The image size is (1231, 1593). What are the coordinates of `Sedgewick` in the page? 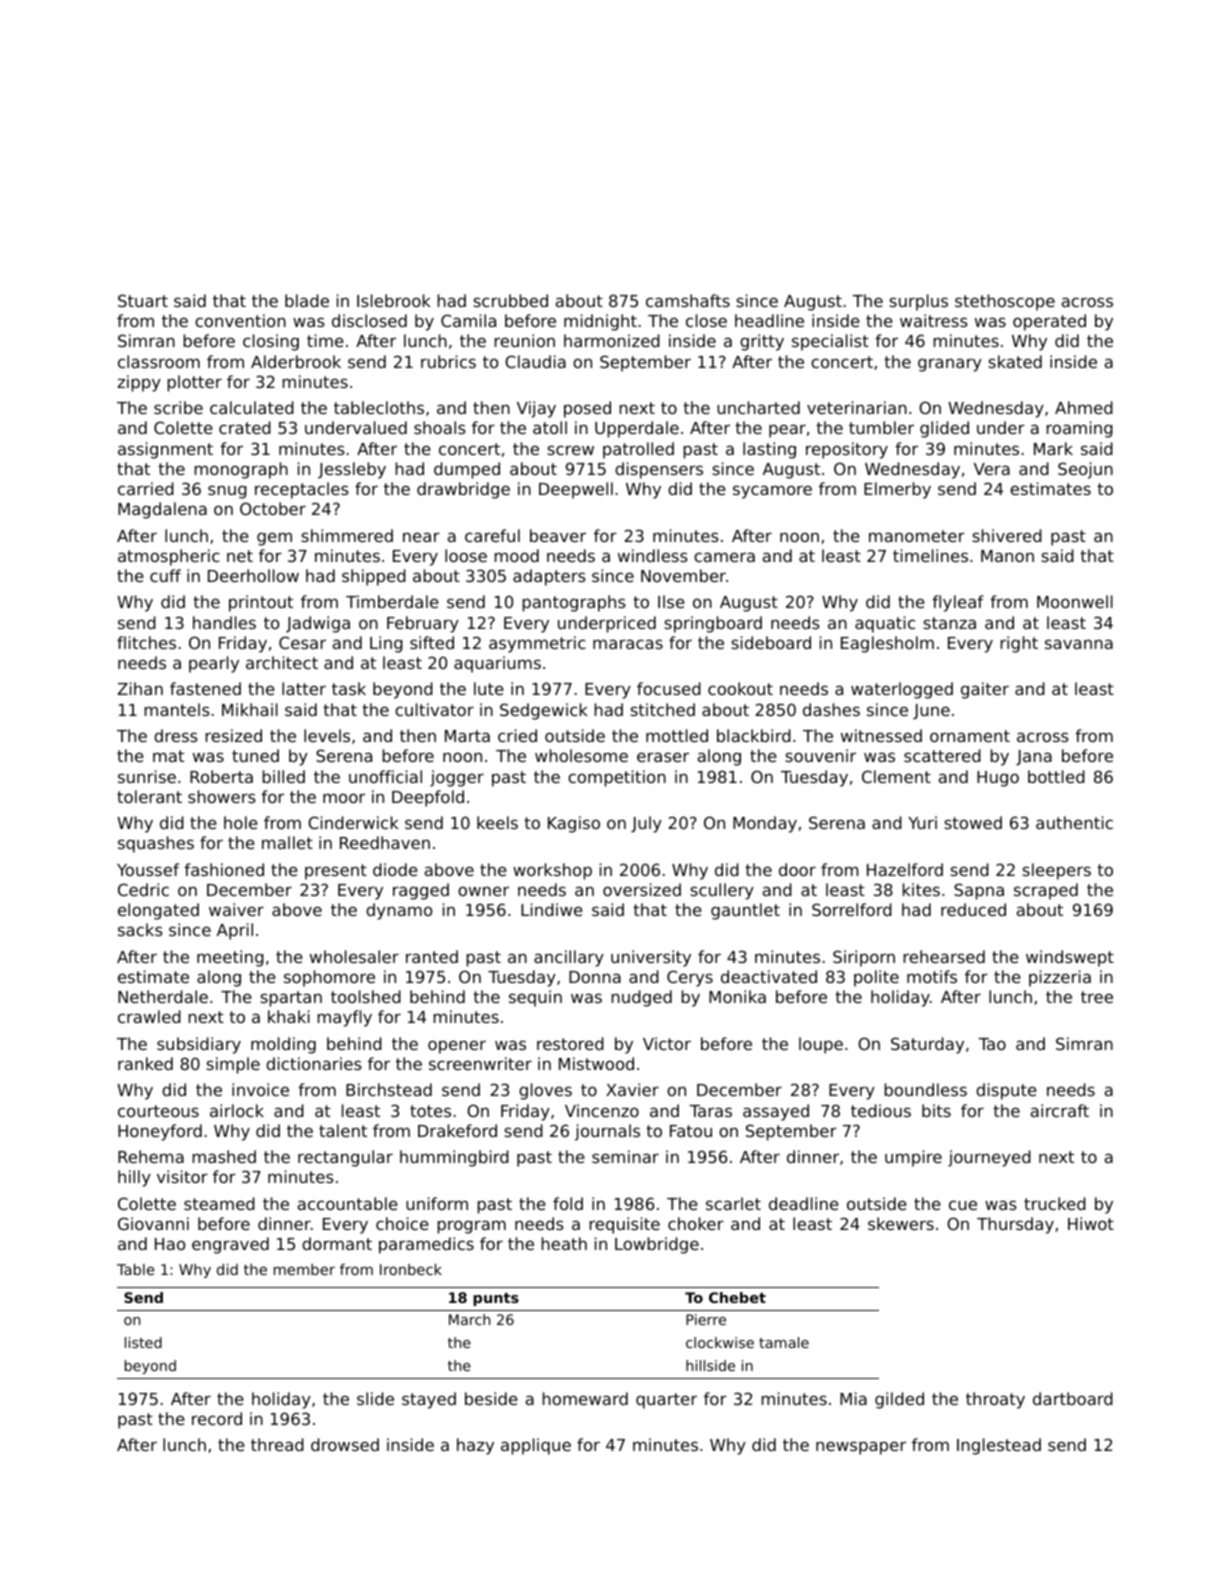 It's located at (544, 711).
